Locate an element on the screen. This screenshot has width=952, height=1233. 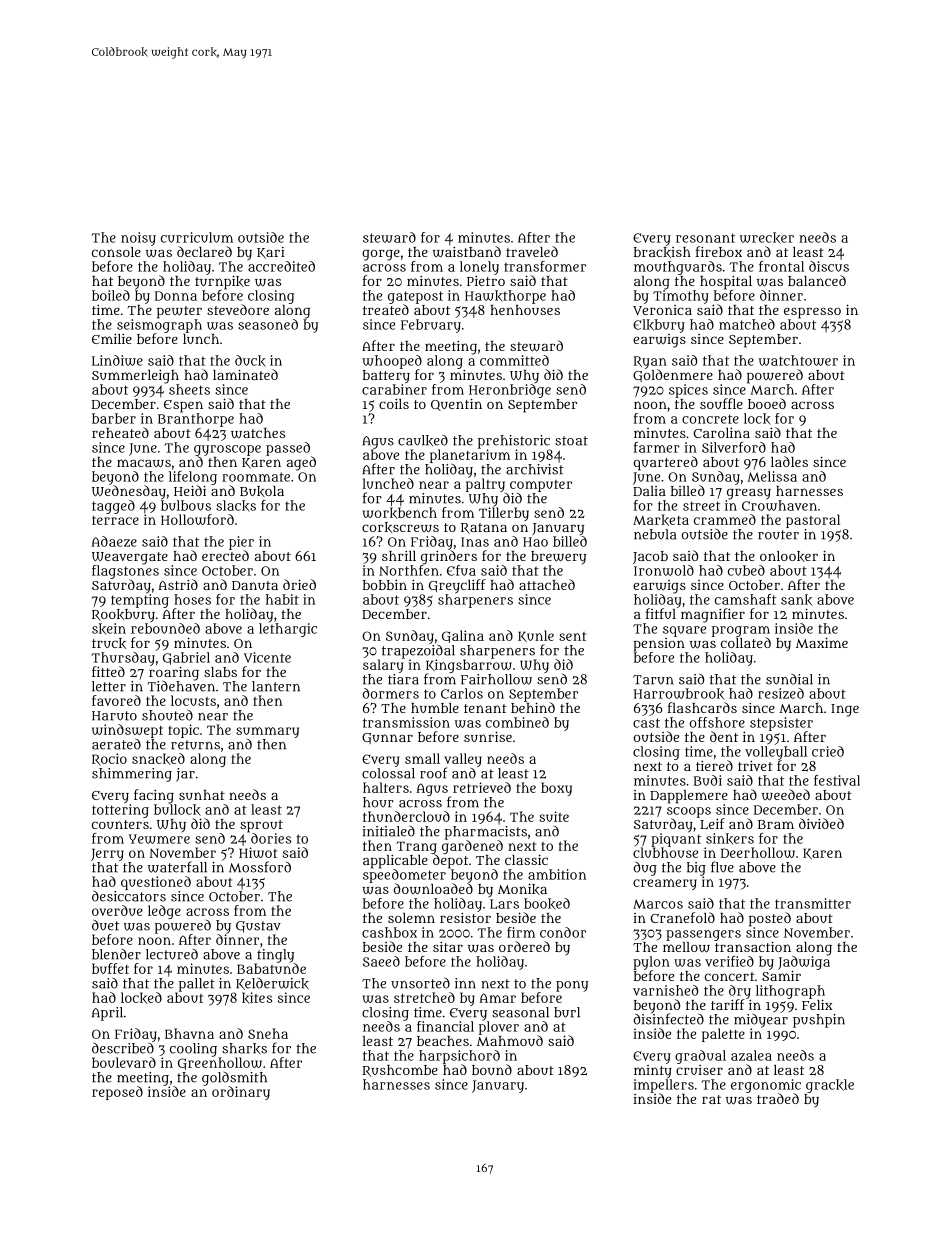
Gabriel is located at coordinates (186, 658).
